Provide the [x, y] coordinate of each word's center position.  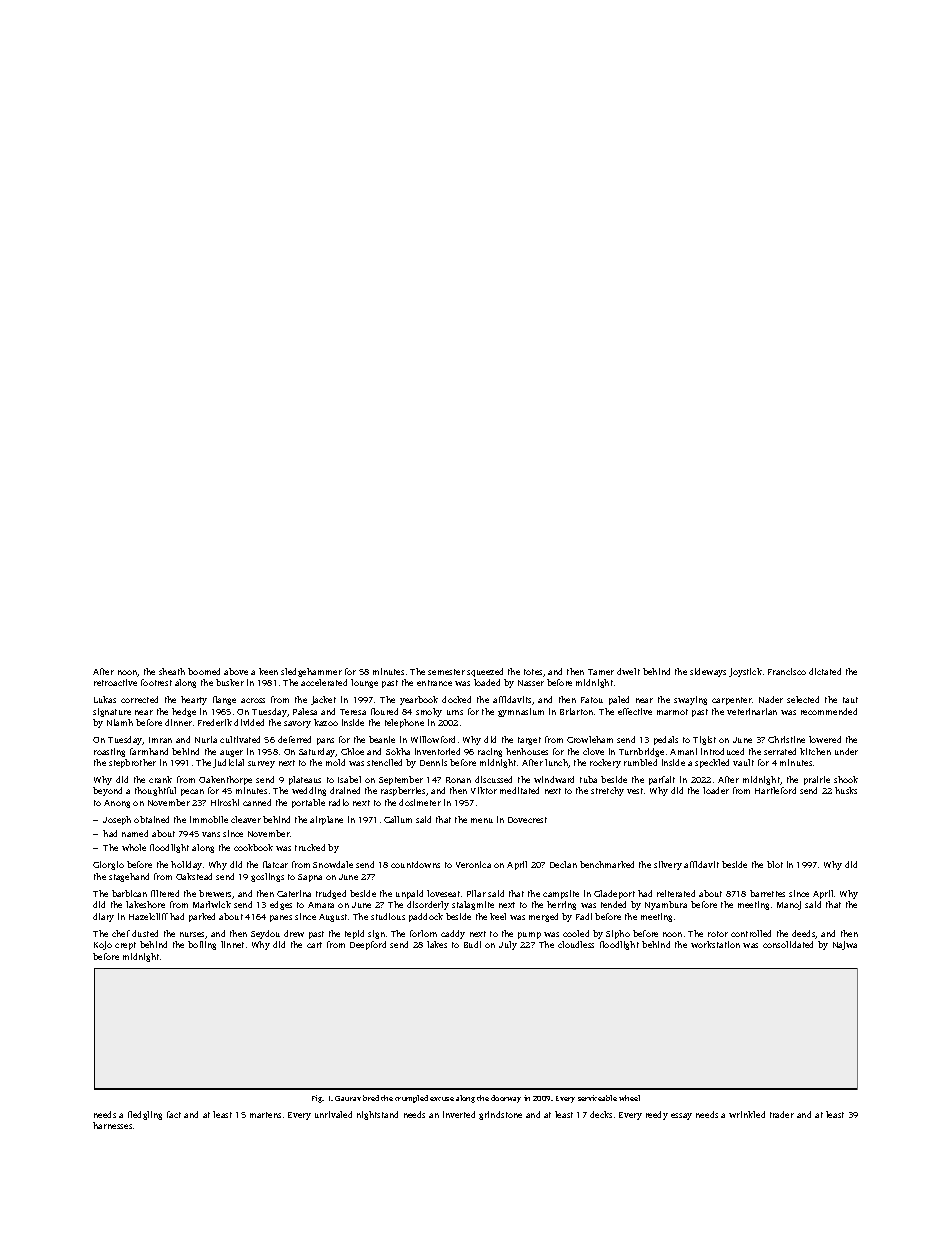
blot [775, 864]
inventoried [437, 751]
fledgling [145, 1115]
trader [782, 1114]
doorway [506, 1099]
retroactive [115, 682]
